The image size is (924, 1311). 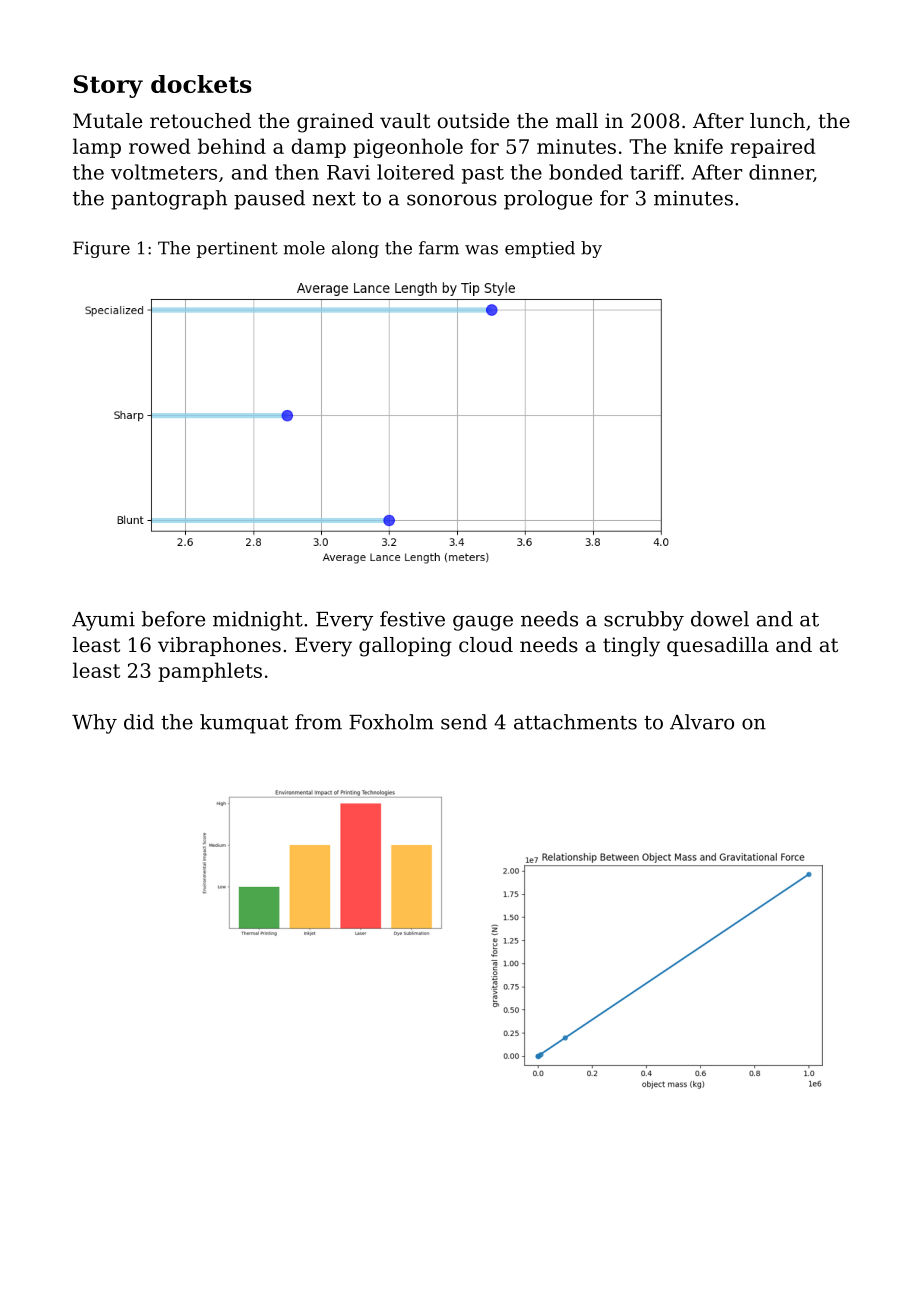 I want to click on mall, so click(x=577, y=120).
